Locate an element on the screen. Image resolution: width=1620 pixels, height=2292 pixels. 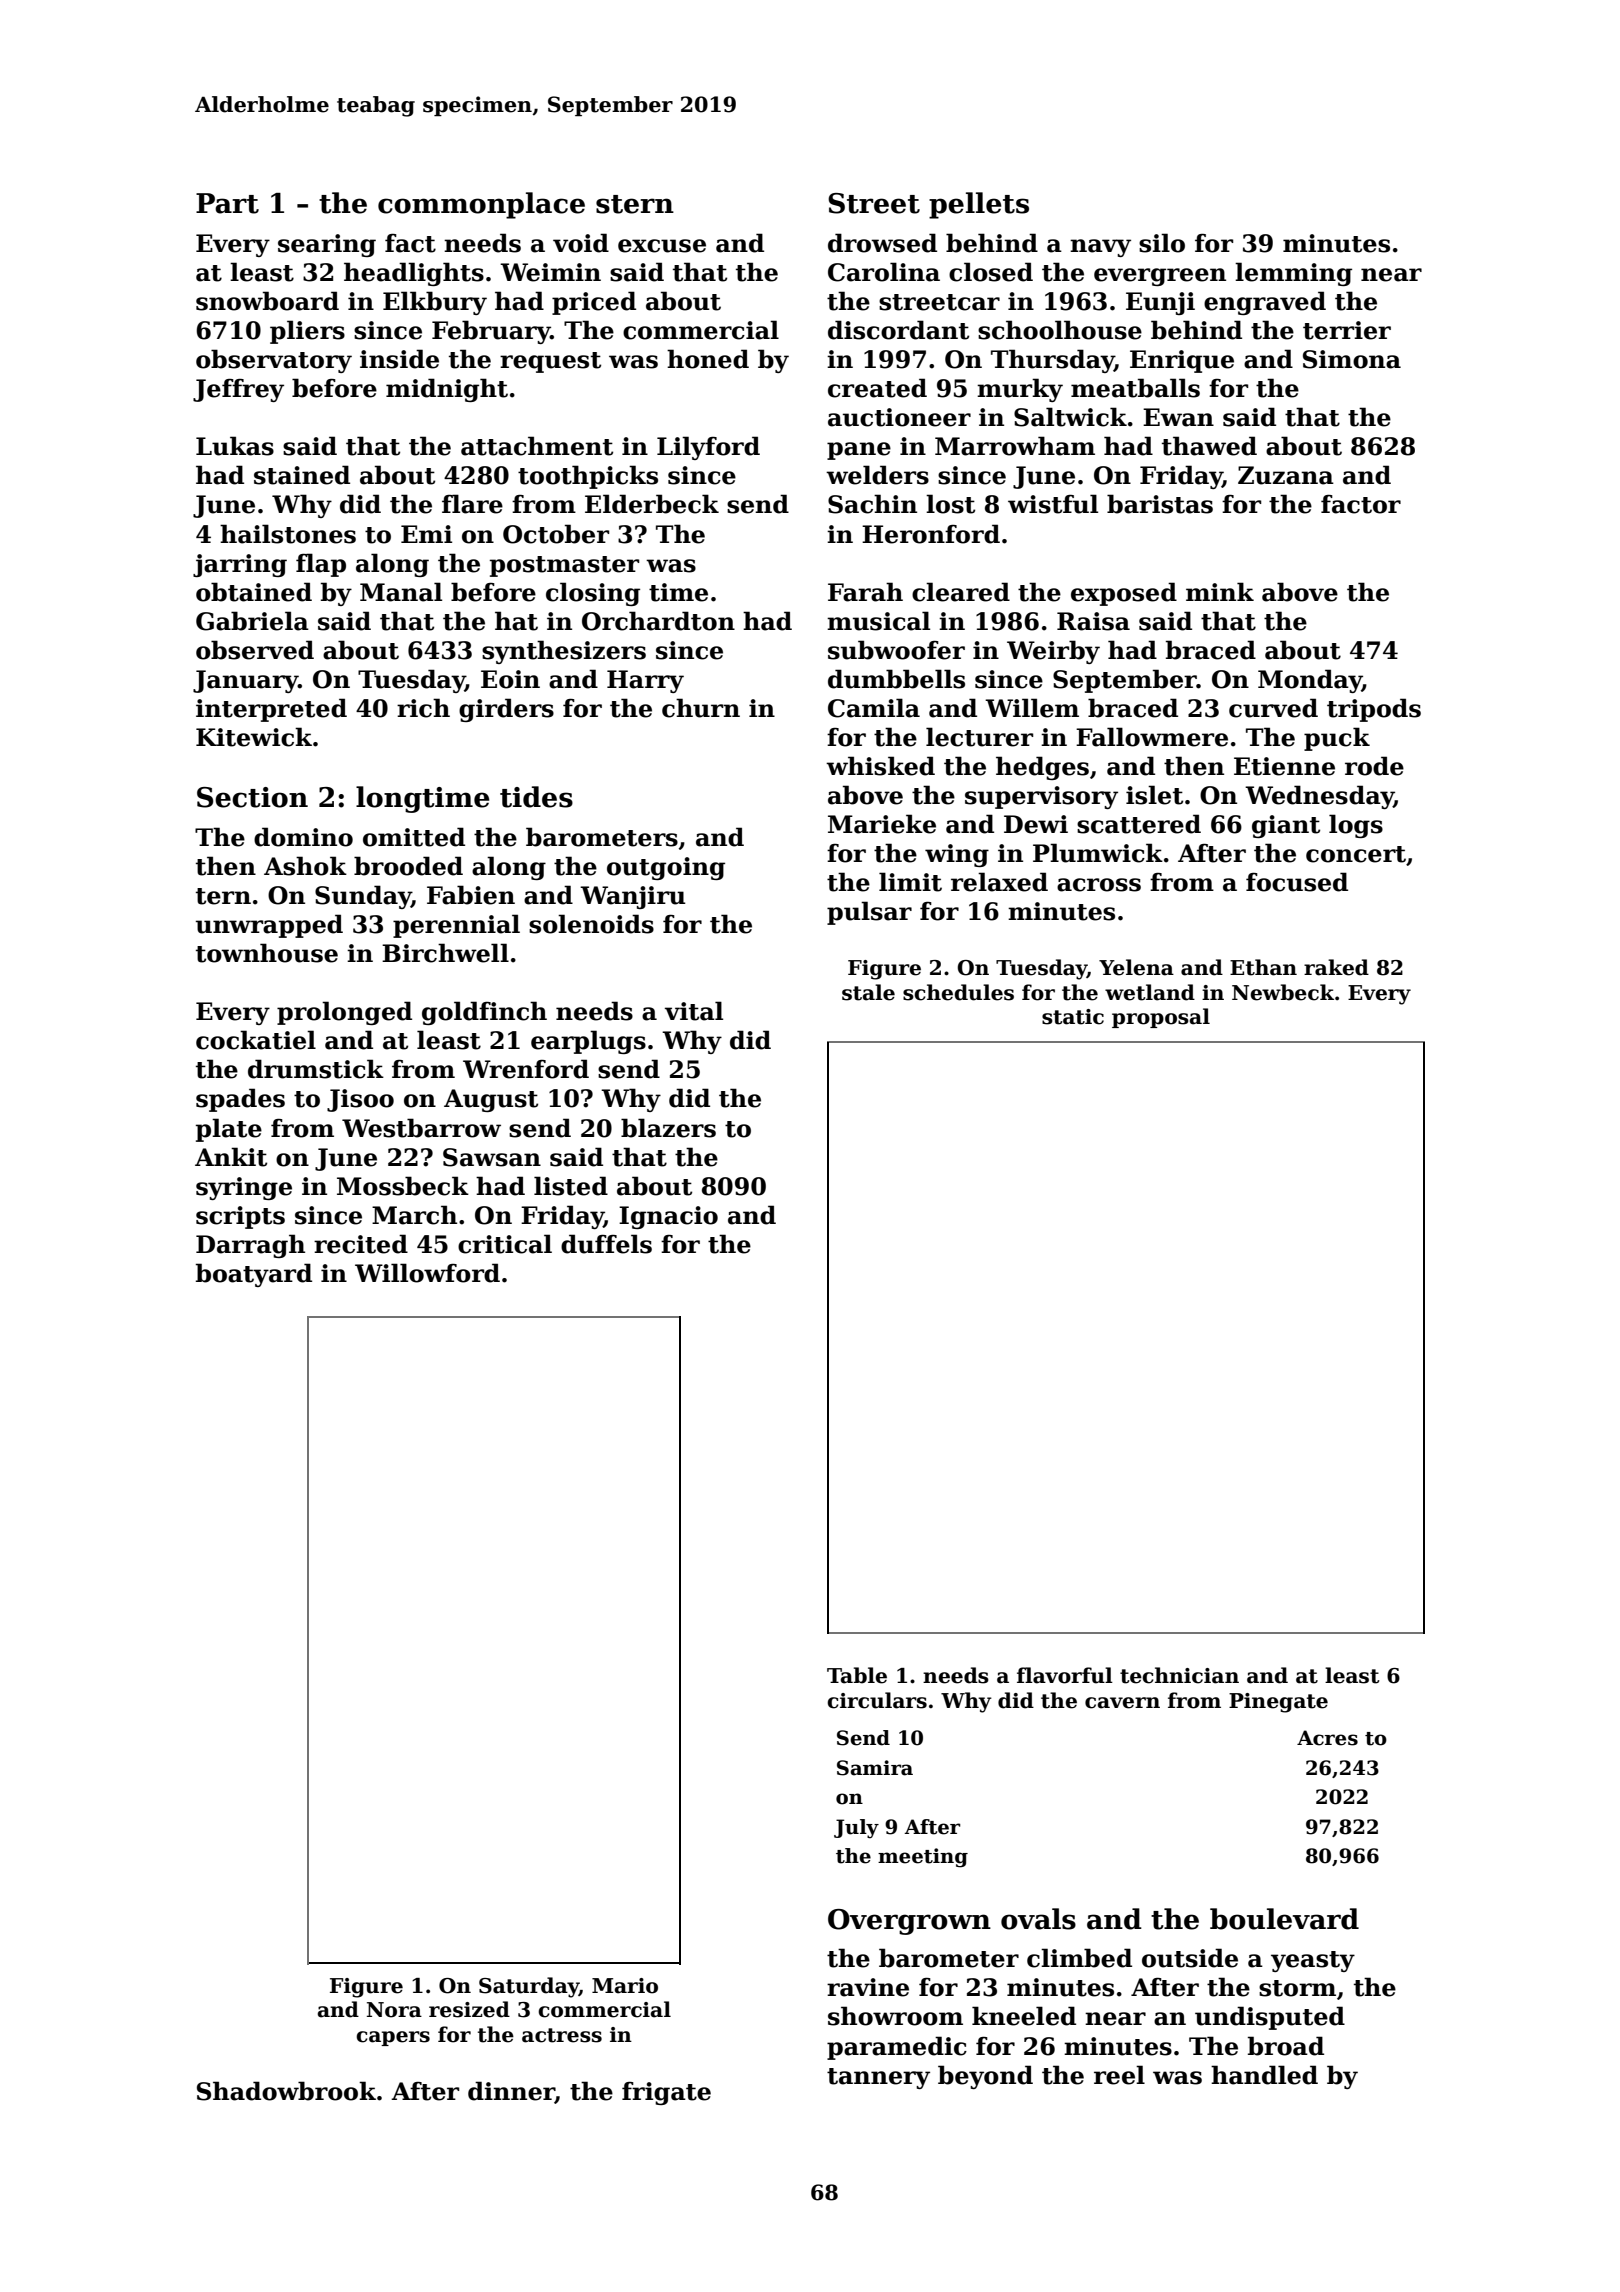
Willowford is located at coordinates (427, 1273).
